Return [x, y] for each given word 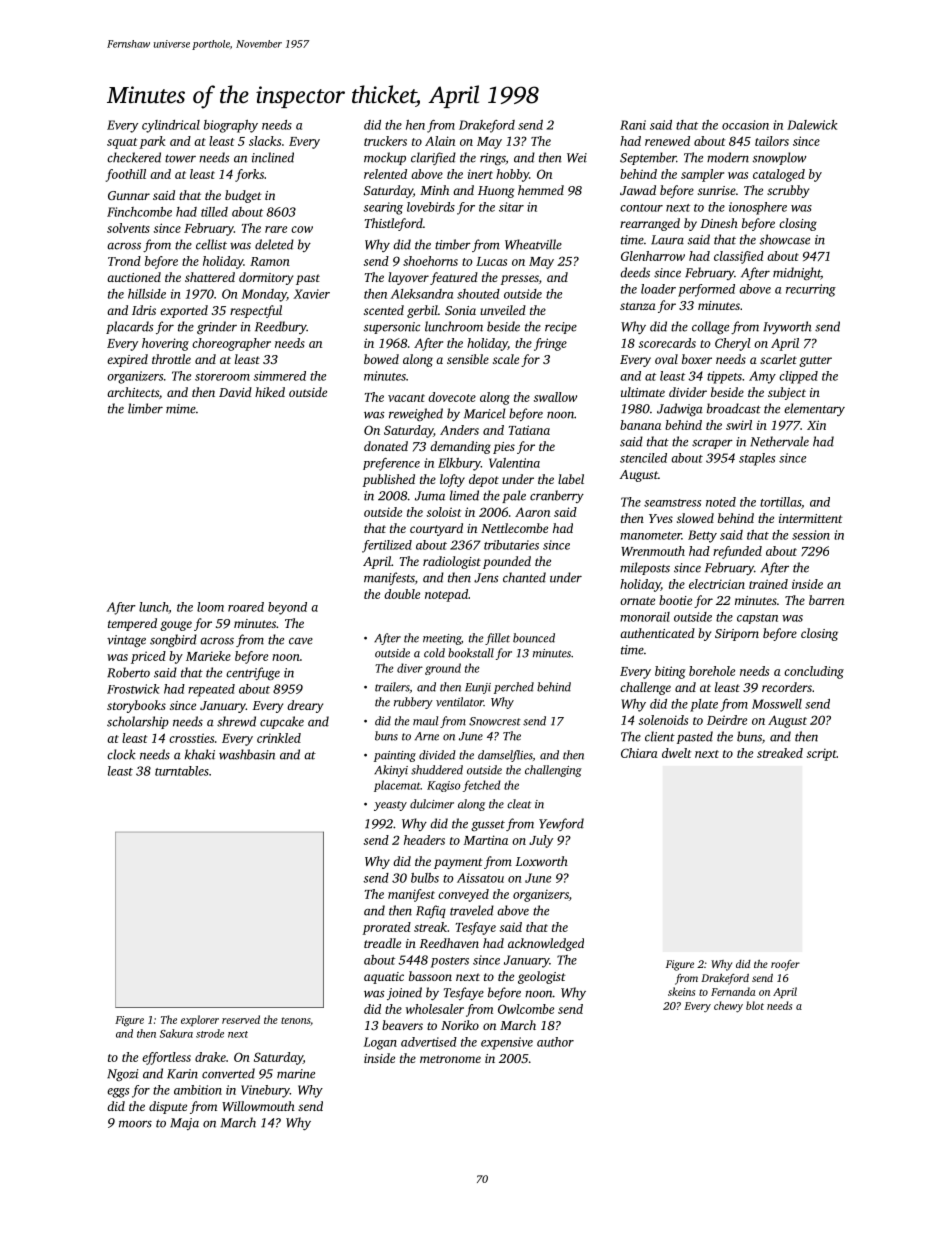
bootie [675, 600]
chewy [728, 1007]
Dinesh [719, 223]
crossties [191, 738]
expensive [507, 1043]
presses [519, 280]
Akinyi [391, 771]
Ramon [270, 261]
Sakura [176, 1033]
